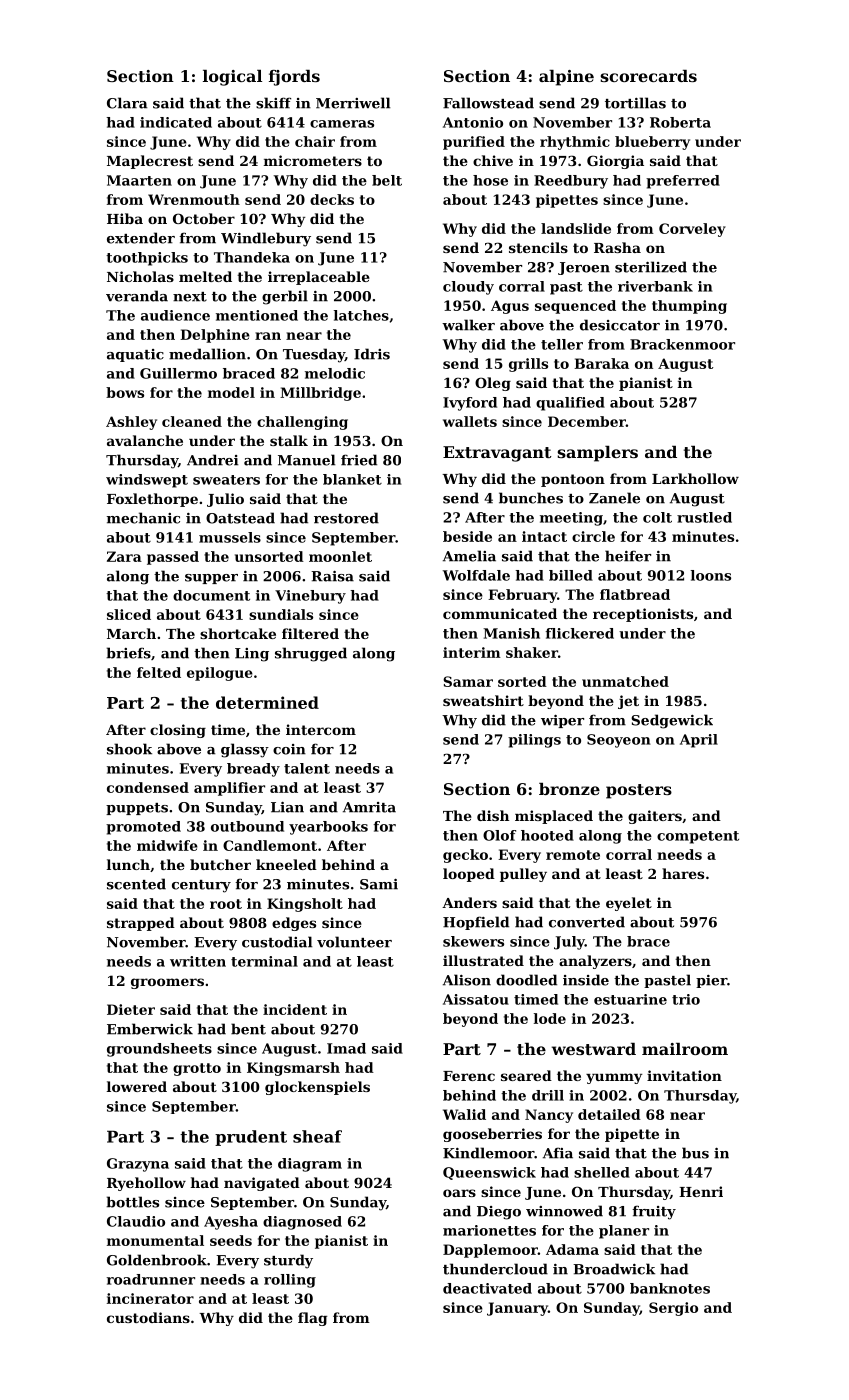  Describe the element at coordinates (692, 230) in the screenshot. I see `Corveley` at that location.
